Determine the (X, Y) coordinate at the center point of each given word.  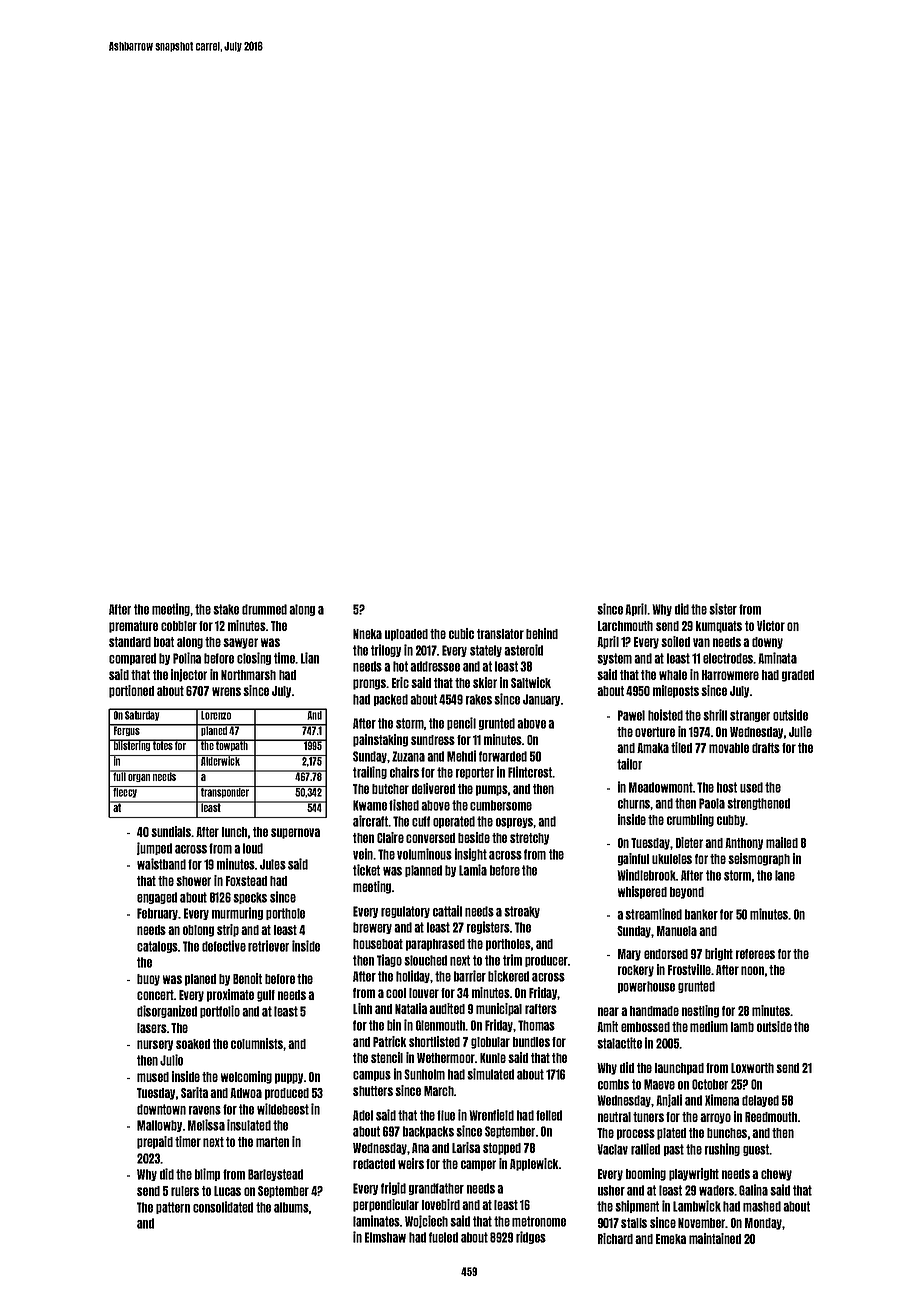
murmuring (237, 913)
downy (767, 643)
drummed (264, 609)
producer (546, 961)
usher (611, 1190)
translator (500, 634)
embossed (645, 1027)
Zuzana (408, 756)
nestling (700, 1011)
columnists (257, 1043)
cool (396, 993)
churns (634, 803)
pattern (173, 1208)
